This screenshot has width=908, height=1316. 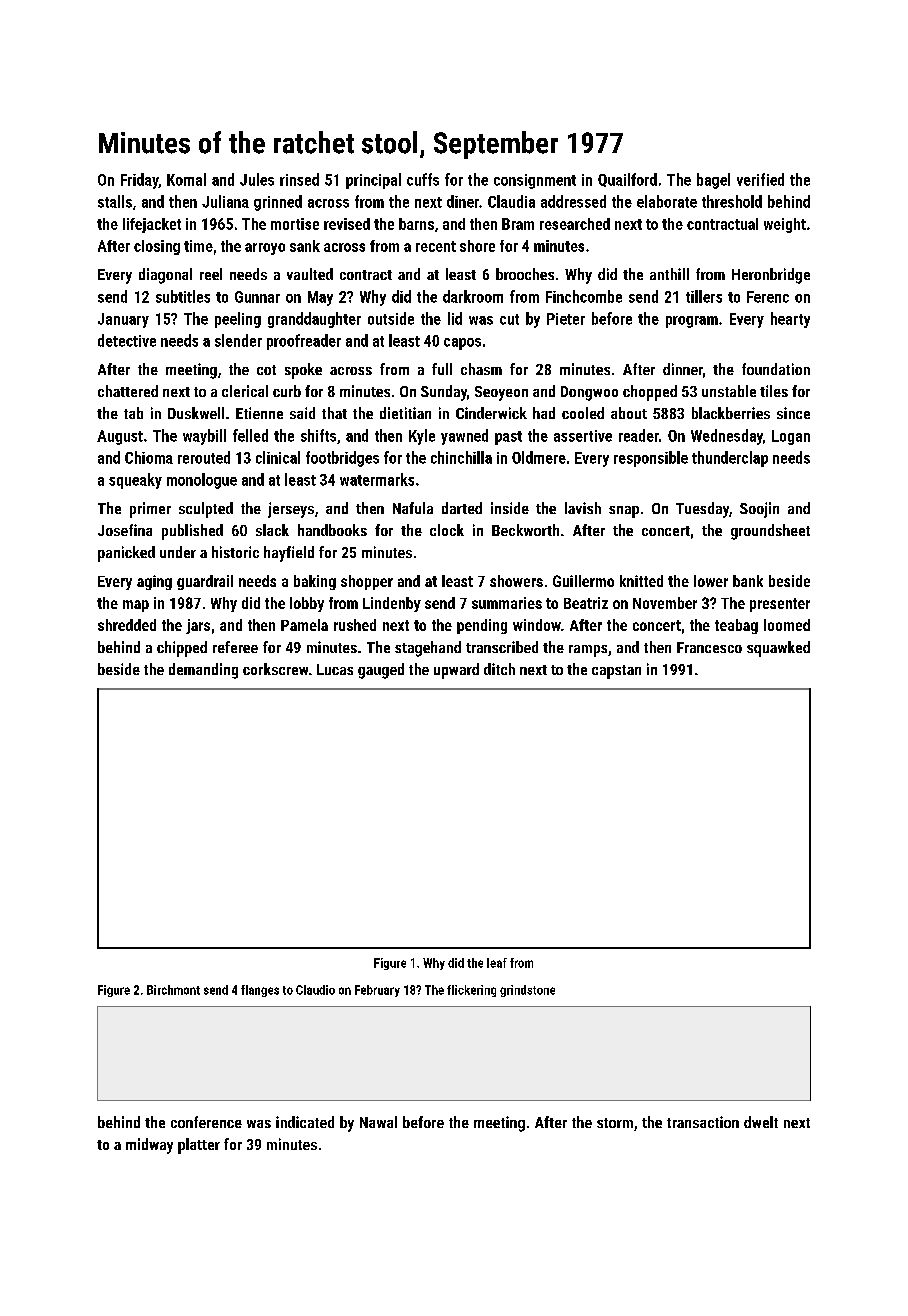 What do you see at coordinates (535, 181) in the screenshot?
I see `consignment` at bounding box center [535, 181].
